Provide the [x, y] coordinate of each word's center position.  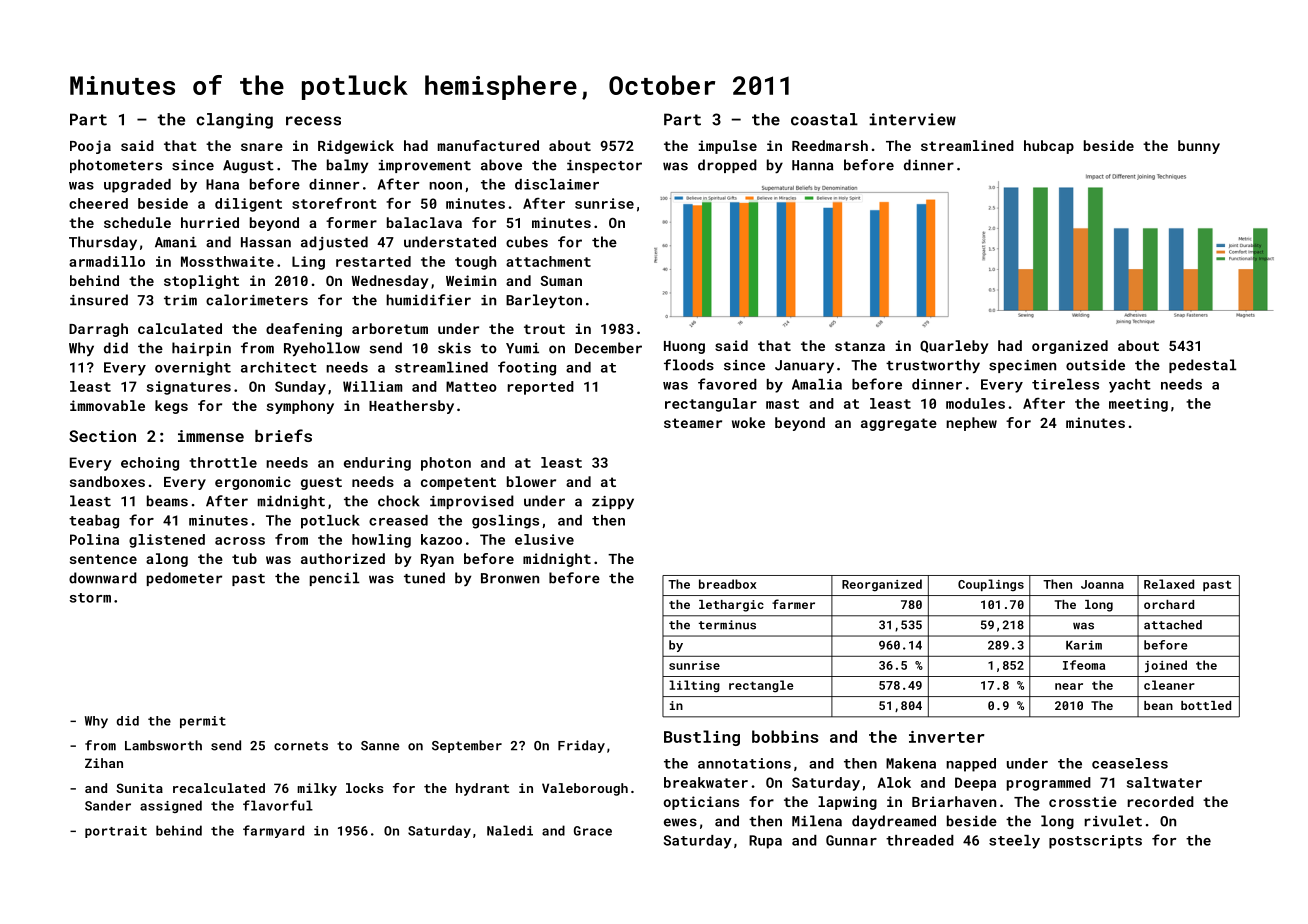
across [240, 541]
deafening [304, 330]
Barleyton [544, 301]
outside [1095, 365]
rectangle [761, 686]
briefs [283, 435]
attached [1173, 625]
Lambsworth [163, 745]
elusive [544, 539]
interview [912, 119]
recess [313, 121]
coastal [824, 119]
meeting [1138, 405]
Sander [108, 805]
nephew [971, 424]
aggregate [899, 424]
